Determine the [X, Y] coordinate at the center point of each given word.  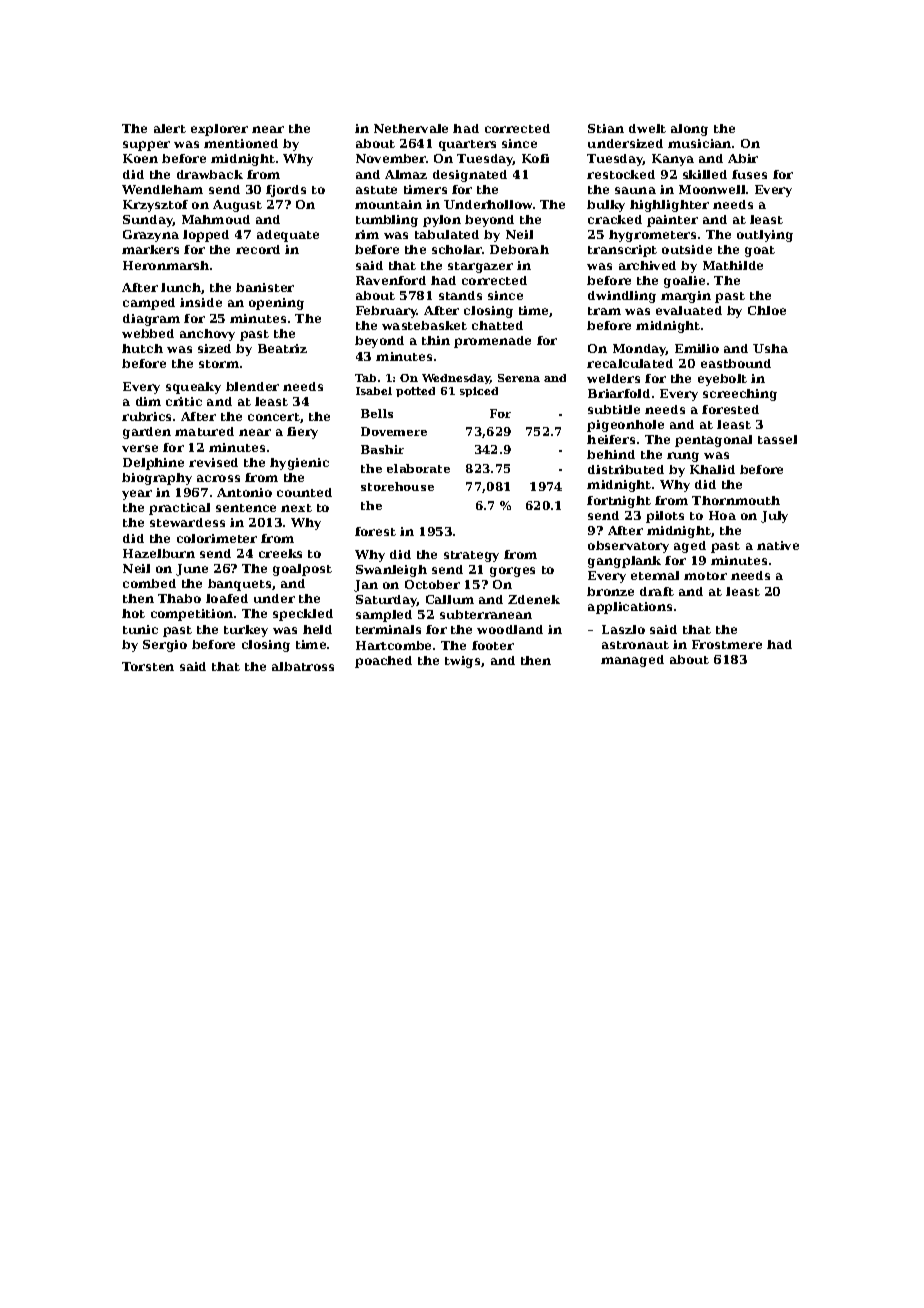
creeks [280, 553]
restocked [621, 174]
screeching [740, 395]
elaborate [418, 468]
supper [146, 146]
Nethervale [411, 128]
